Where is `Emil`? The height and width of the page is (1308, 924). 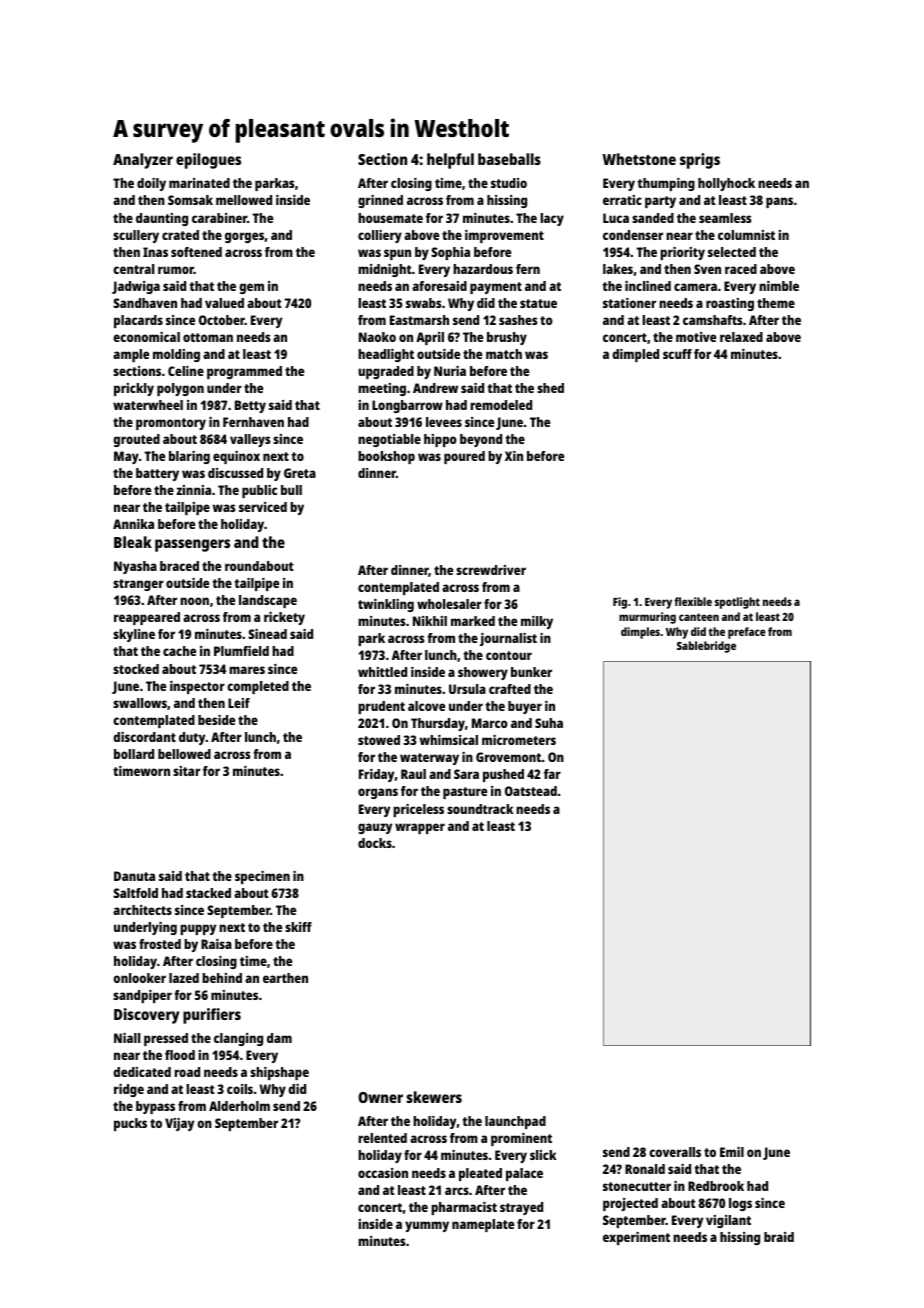
Emil is located at coordinates (732, 1152).
